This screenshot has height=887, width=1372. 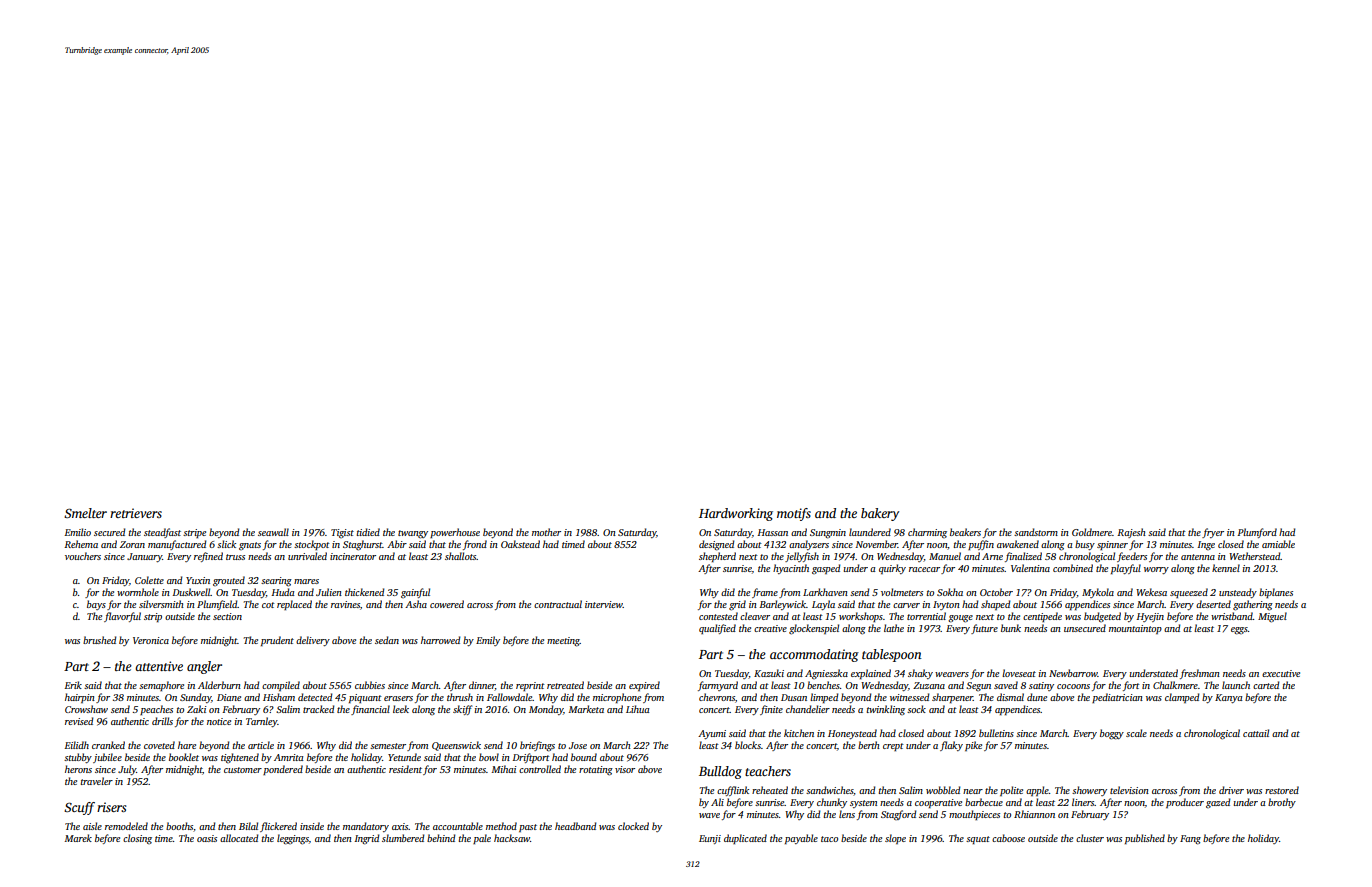 I want to click on hairpin, so click(x=80, y=698).
